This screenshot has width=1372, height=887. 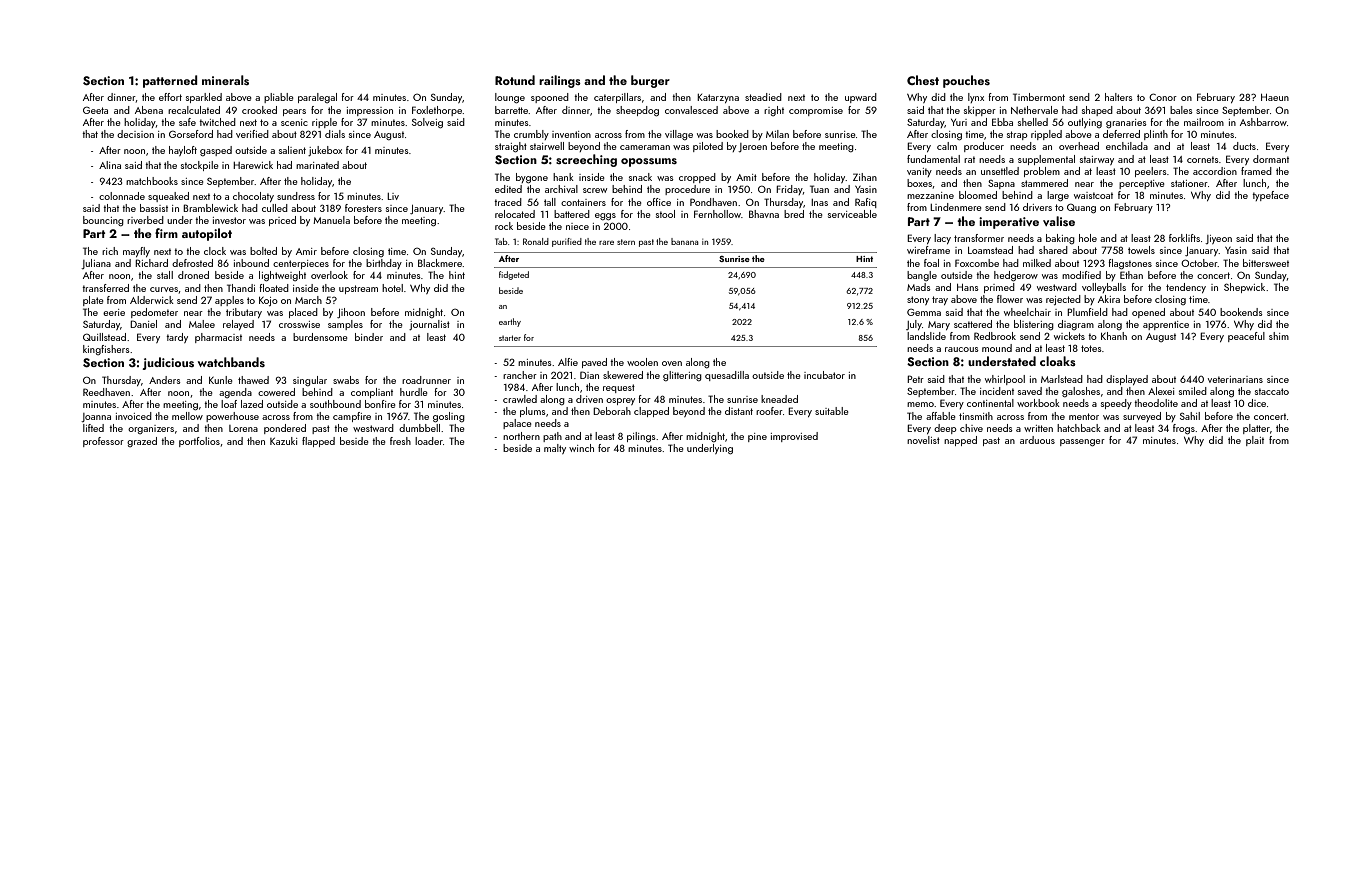 I want to click on barrette, so click(x=511, y=110).
